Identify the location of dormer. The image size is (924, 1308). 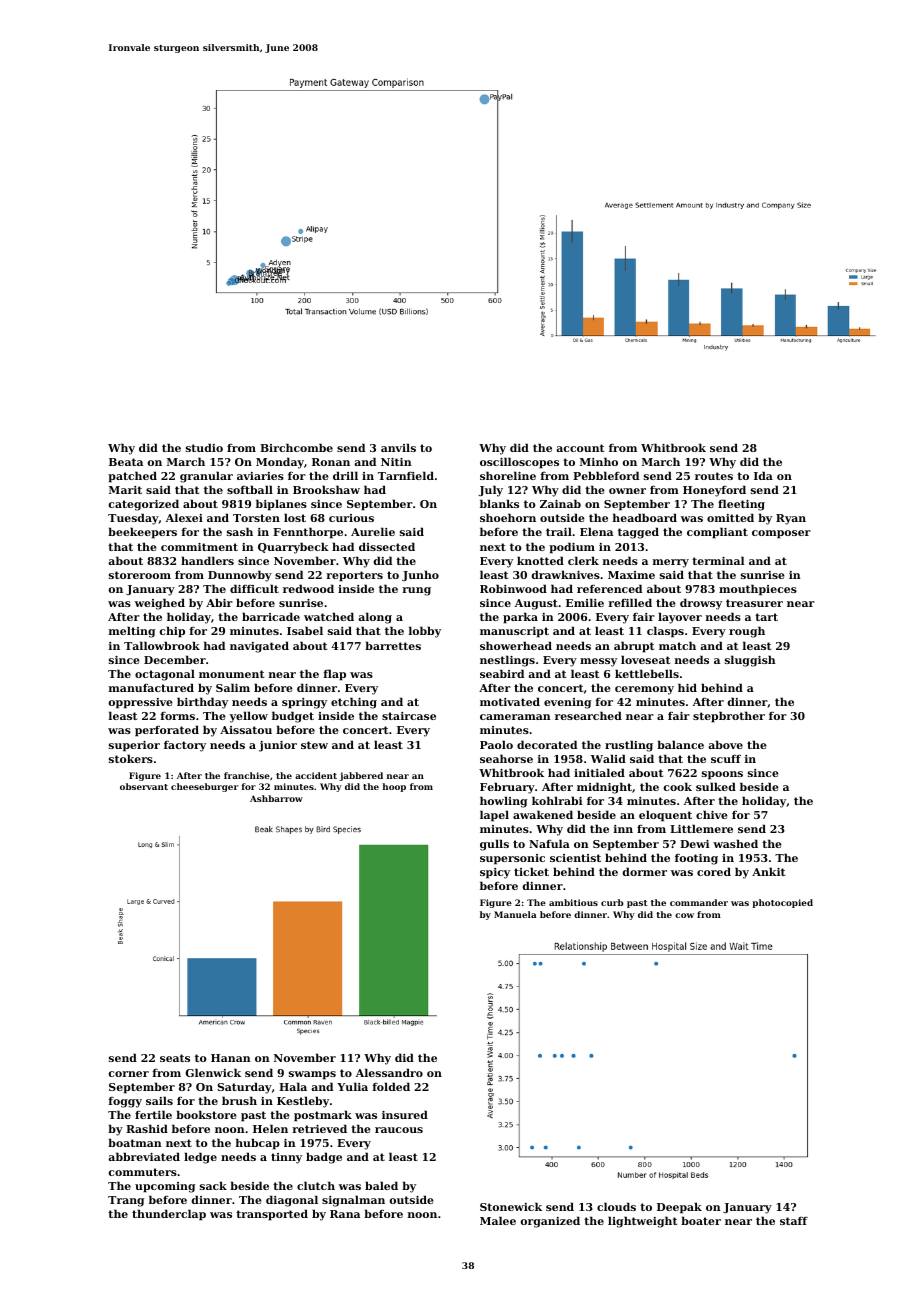
(645, 871).
